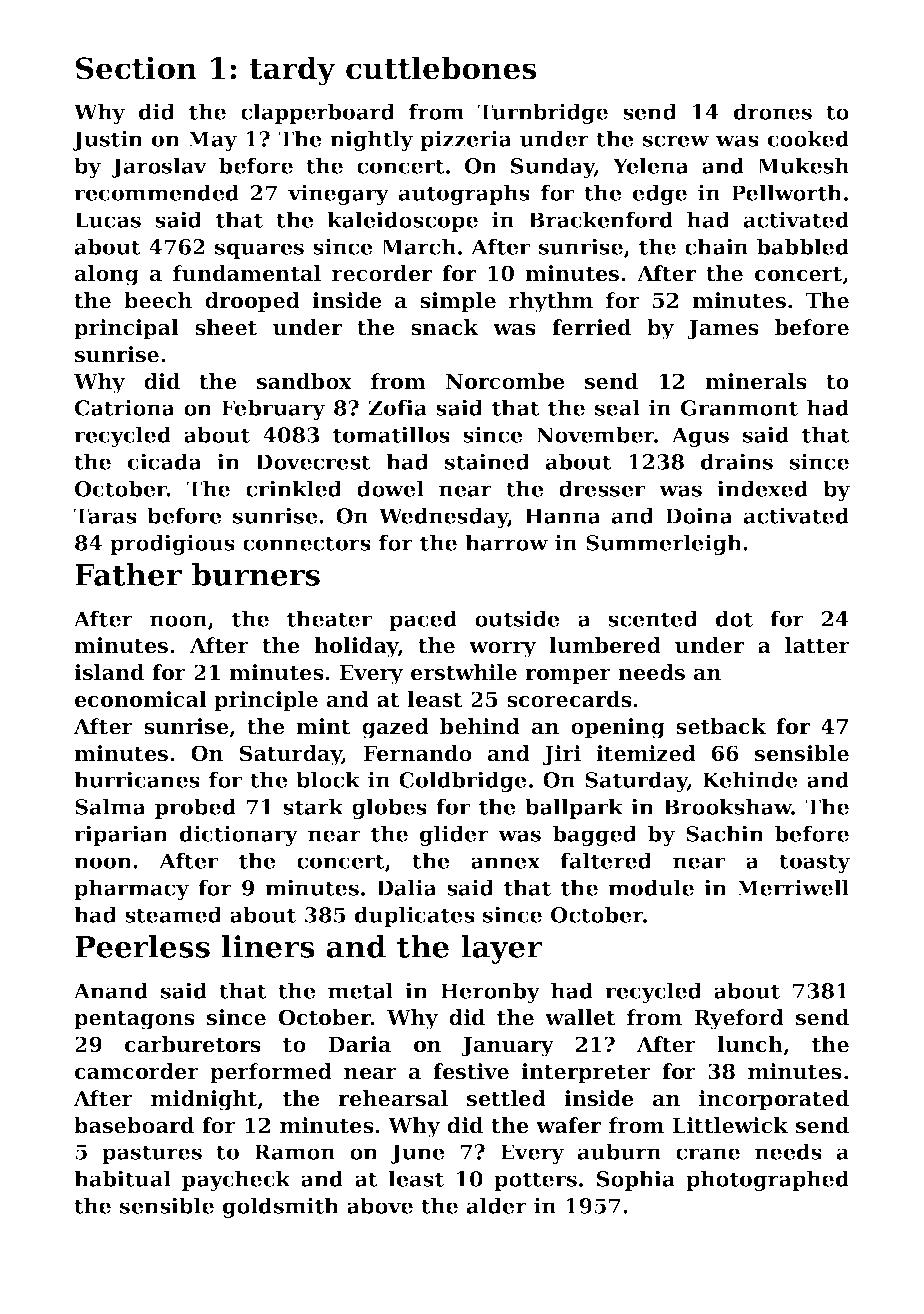 The height and width of the screenshot is (1314, 924). Describe the element at coordinates (756, 381) in the screenshot. I see `minerals` at that location.
